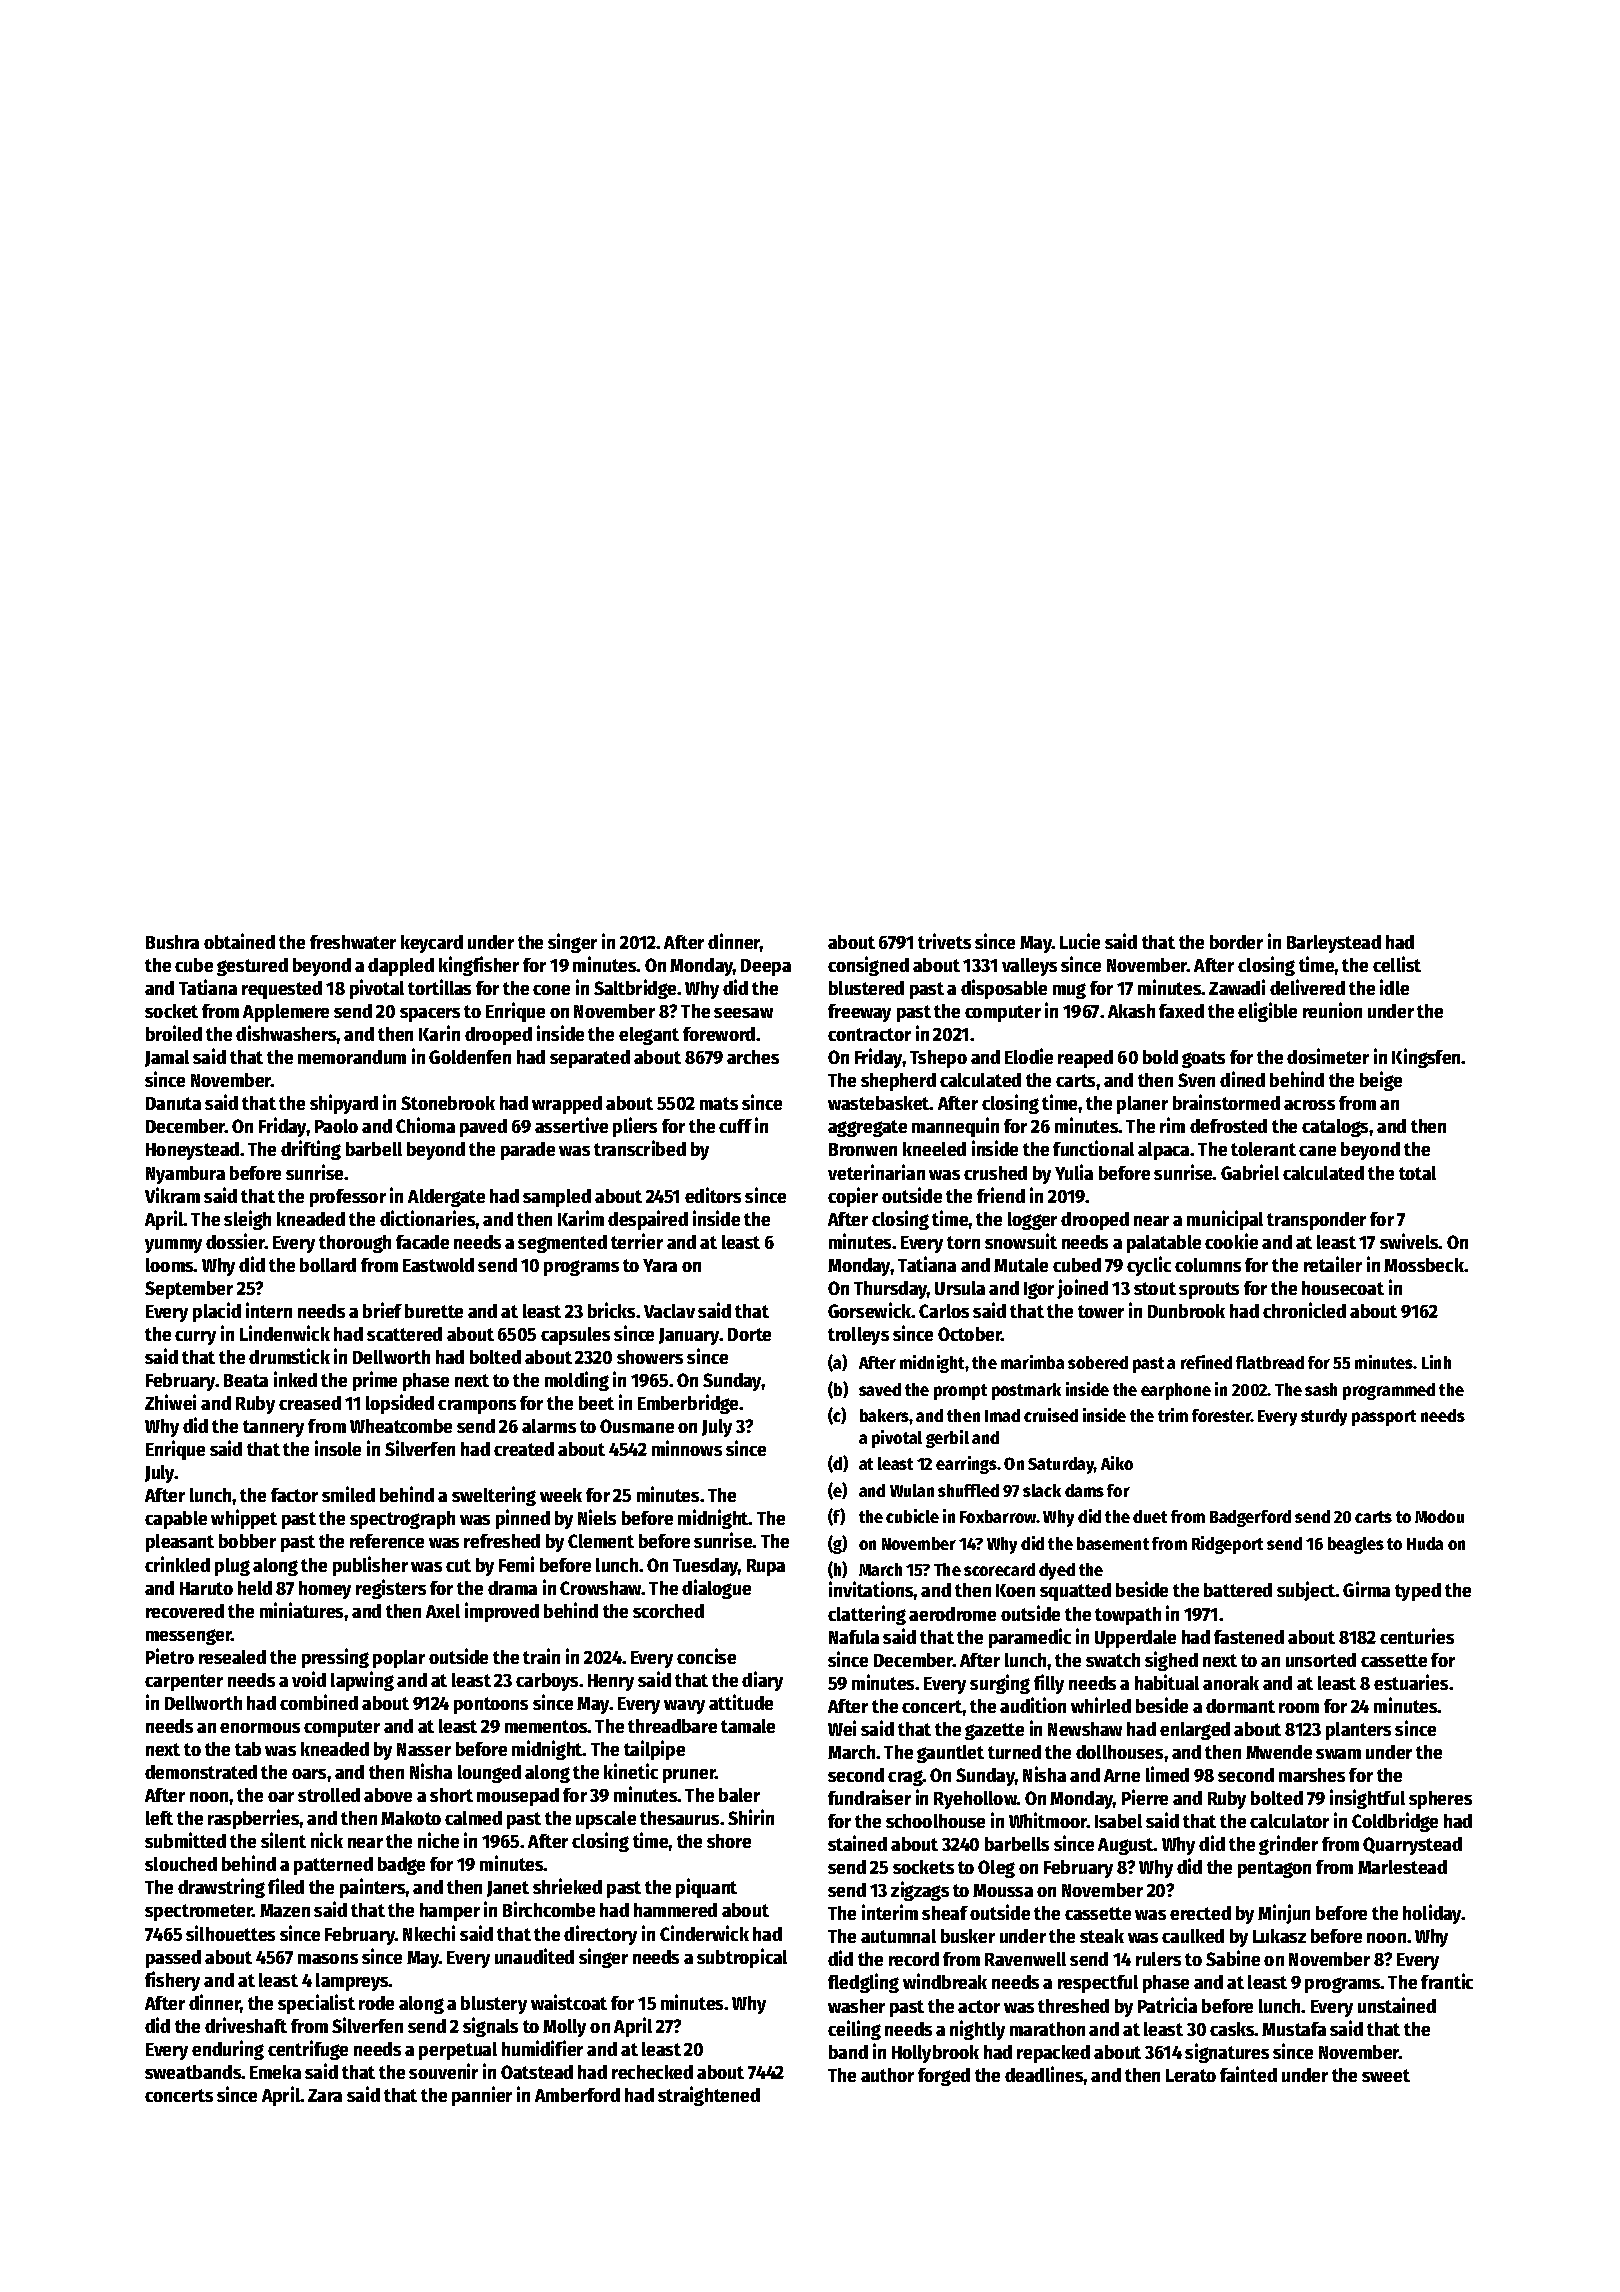 This screenshot has height=2292, width=1620. What do you see at coordinates (1237, 987) in the screenshot?
I see `Zawadi` at bounding box center [1237, 987].
